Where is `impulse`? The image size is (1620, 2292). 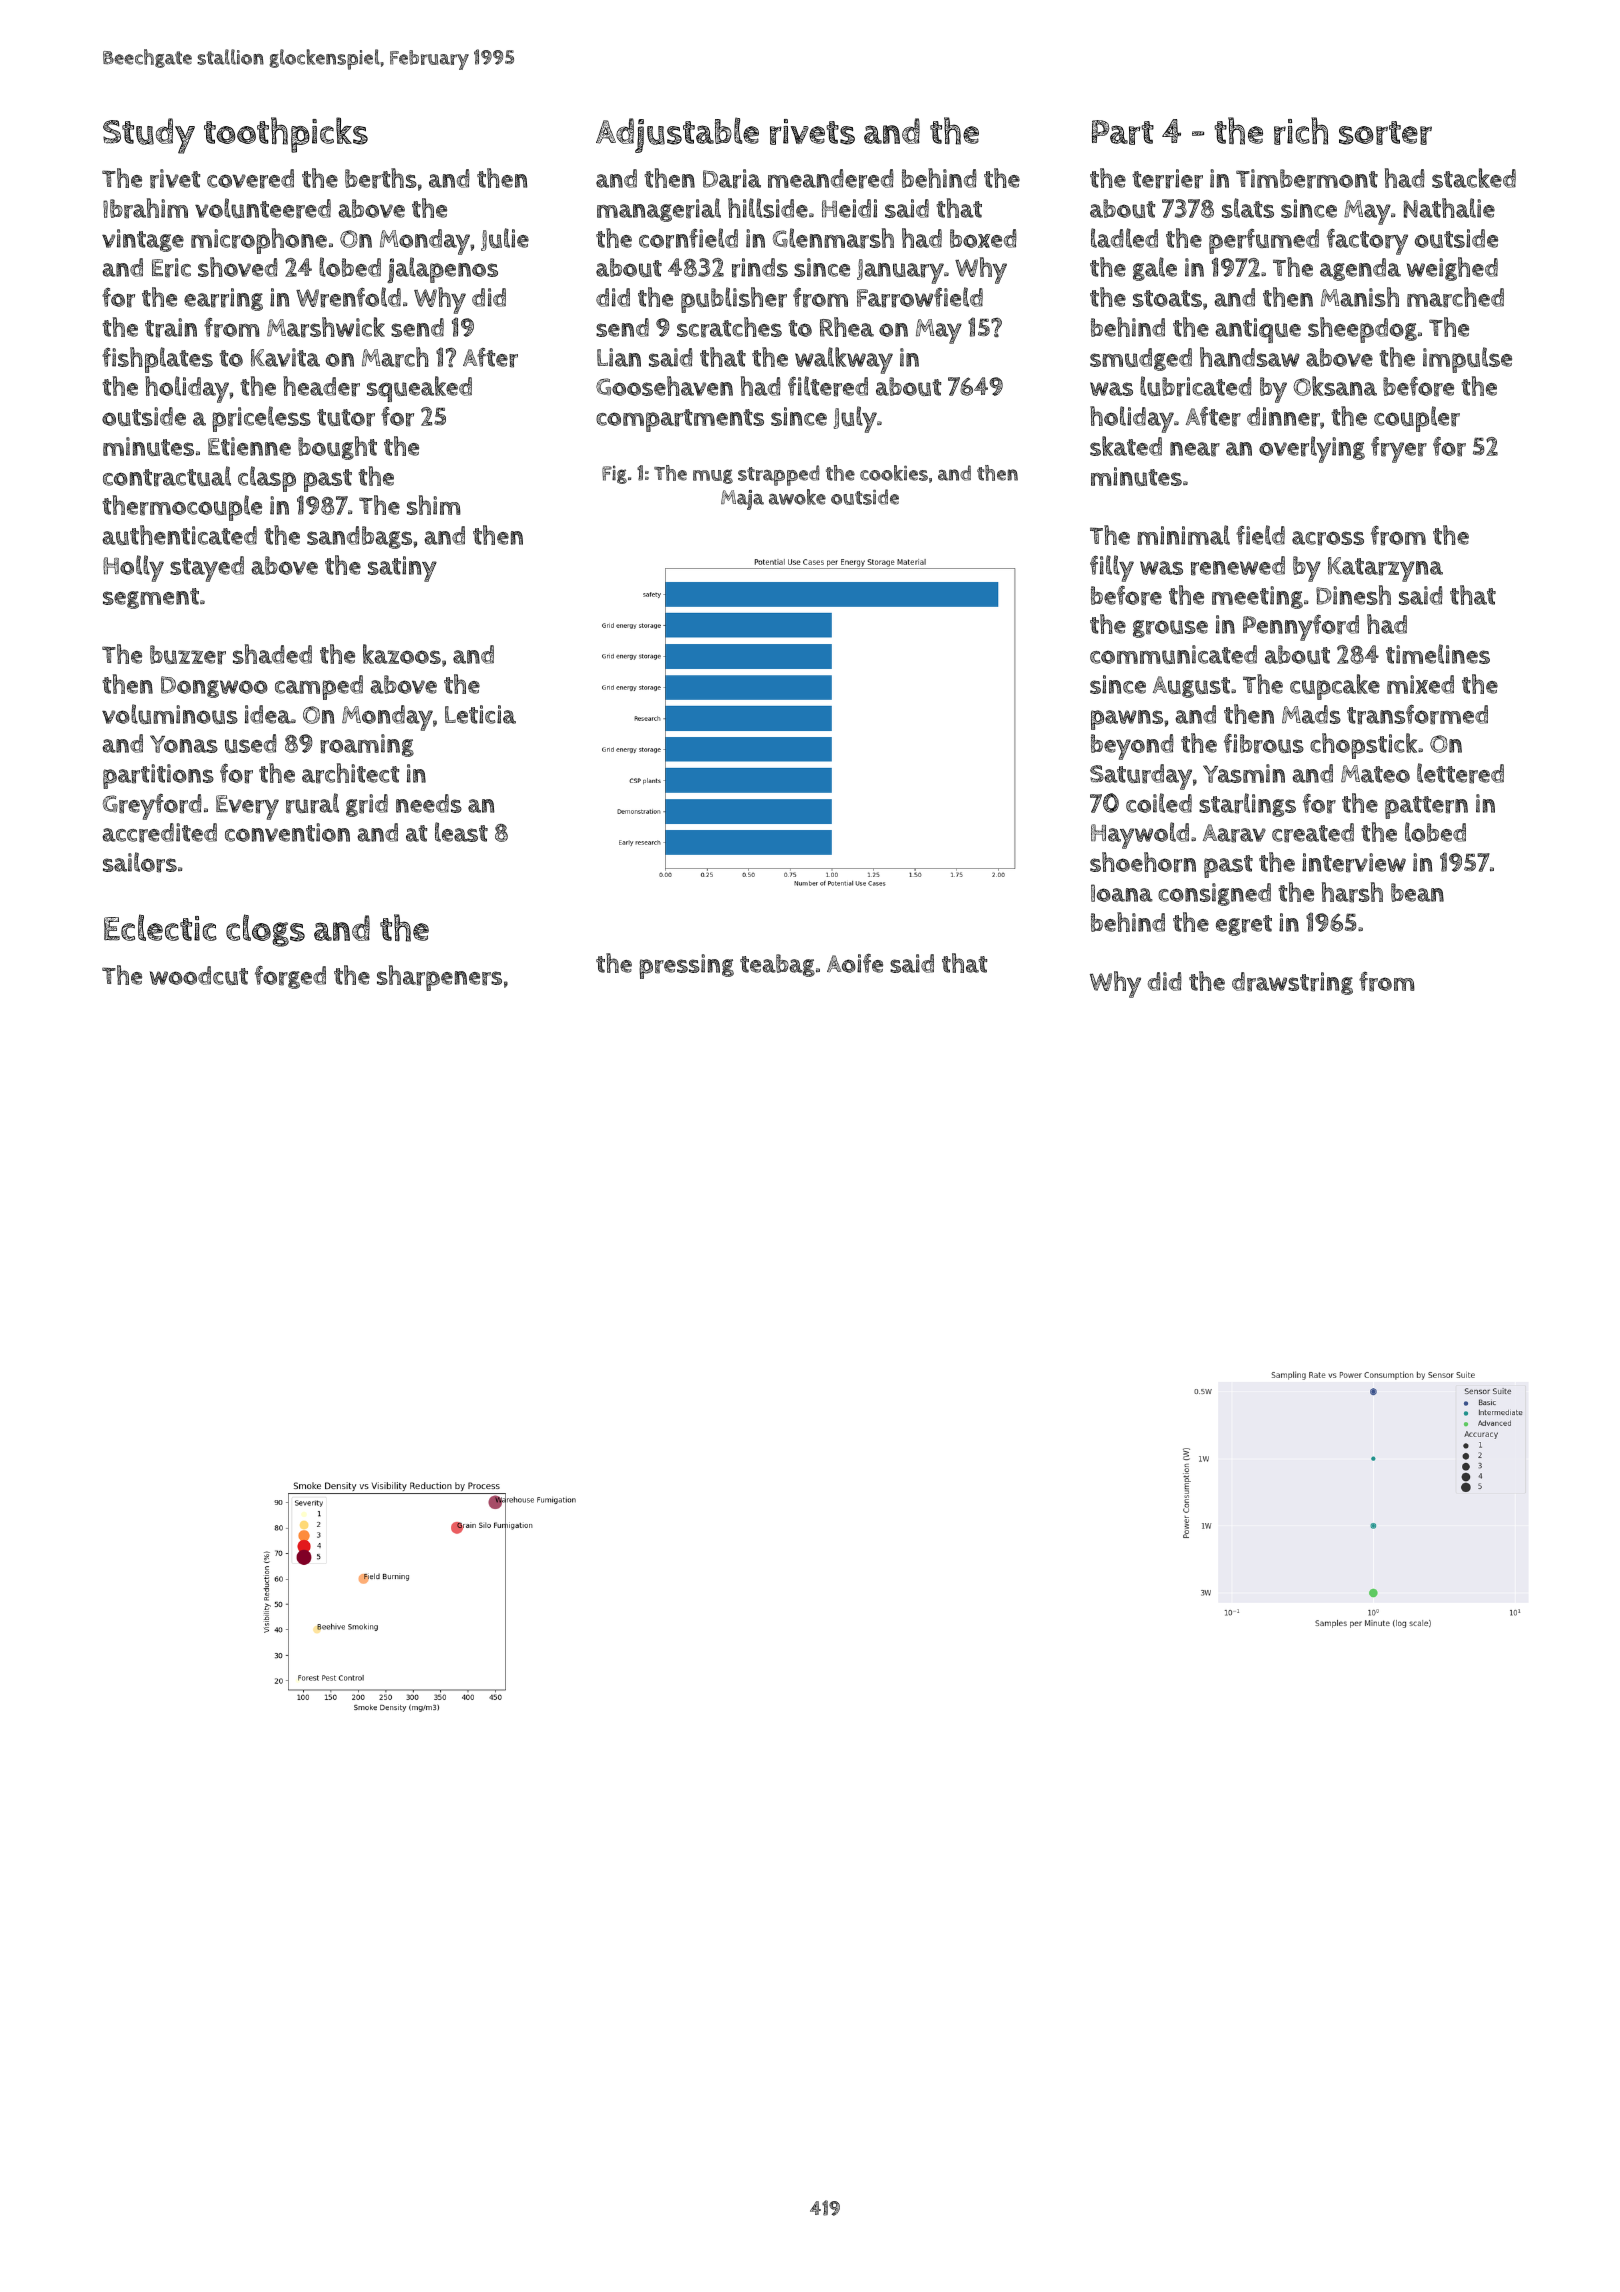 impulse is located at coordinates (1467, 360).
